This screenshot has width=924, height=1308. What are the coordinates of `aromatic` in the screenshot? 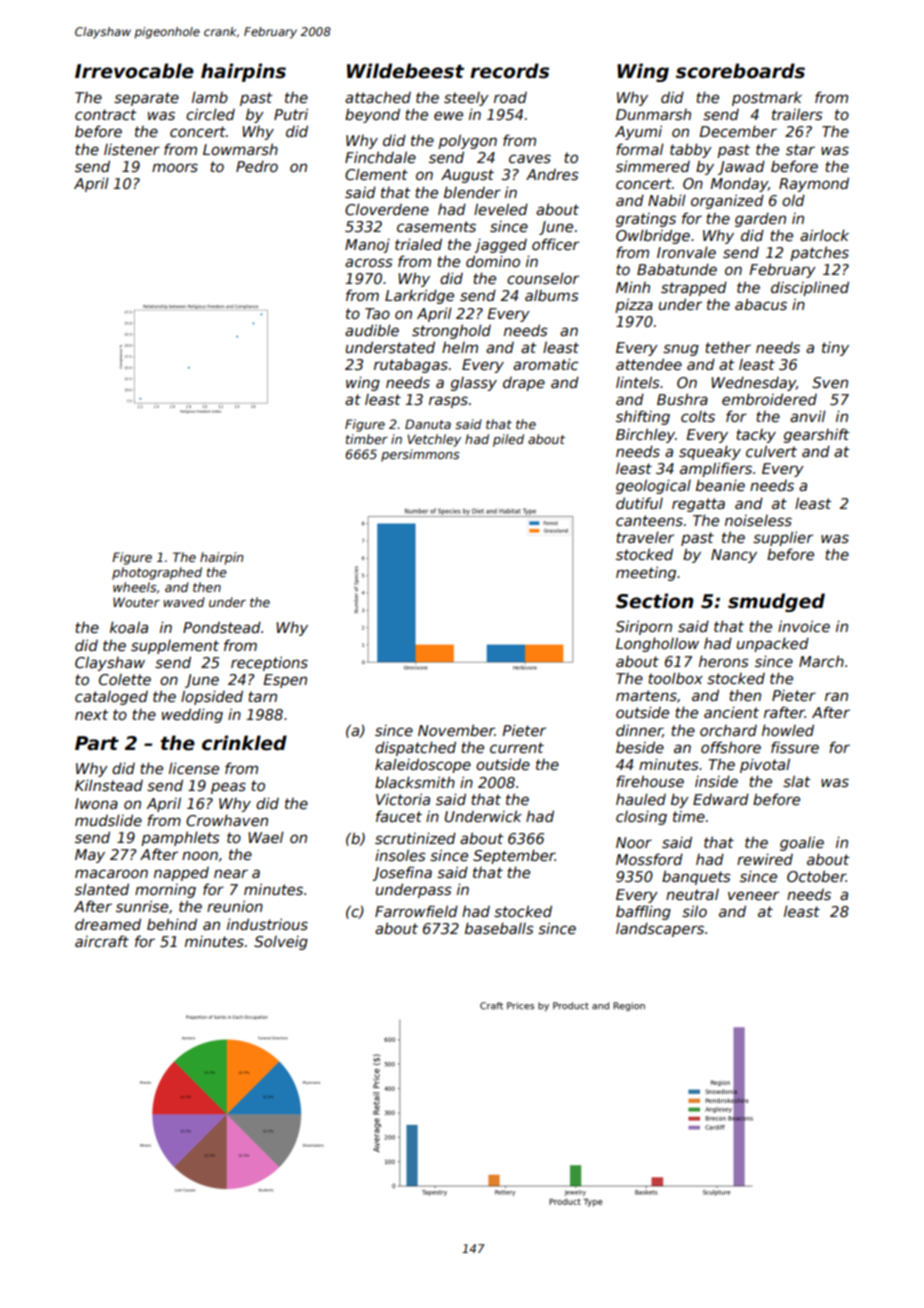 It's located at (545, 364).
